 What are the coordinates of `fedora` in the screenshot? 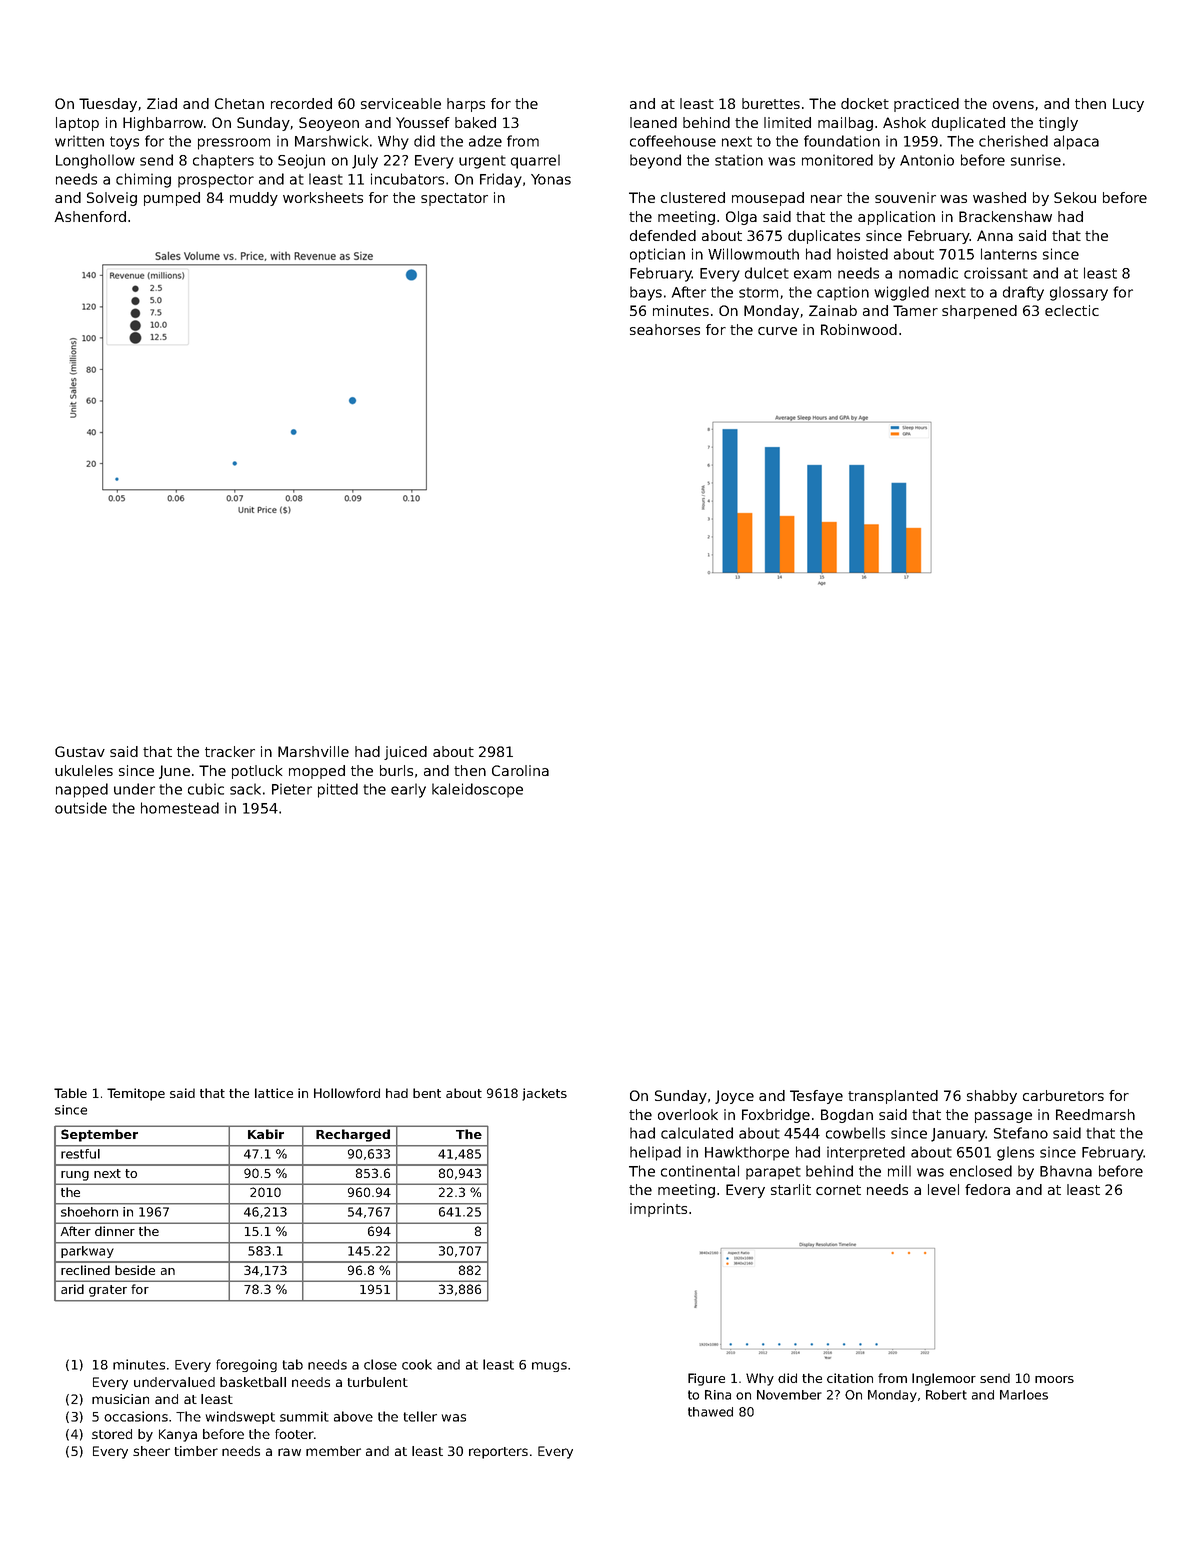 It's located at (987, 1189).
